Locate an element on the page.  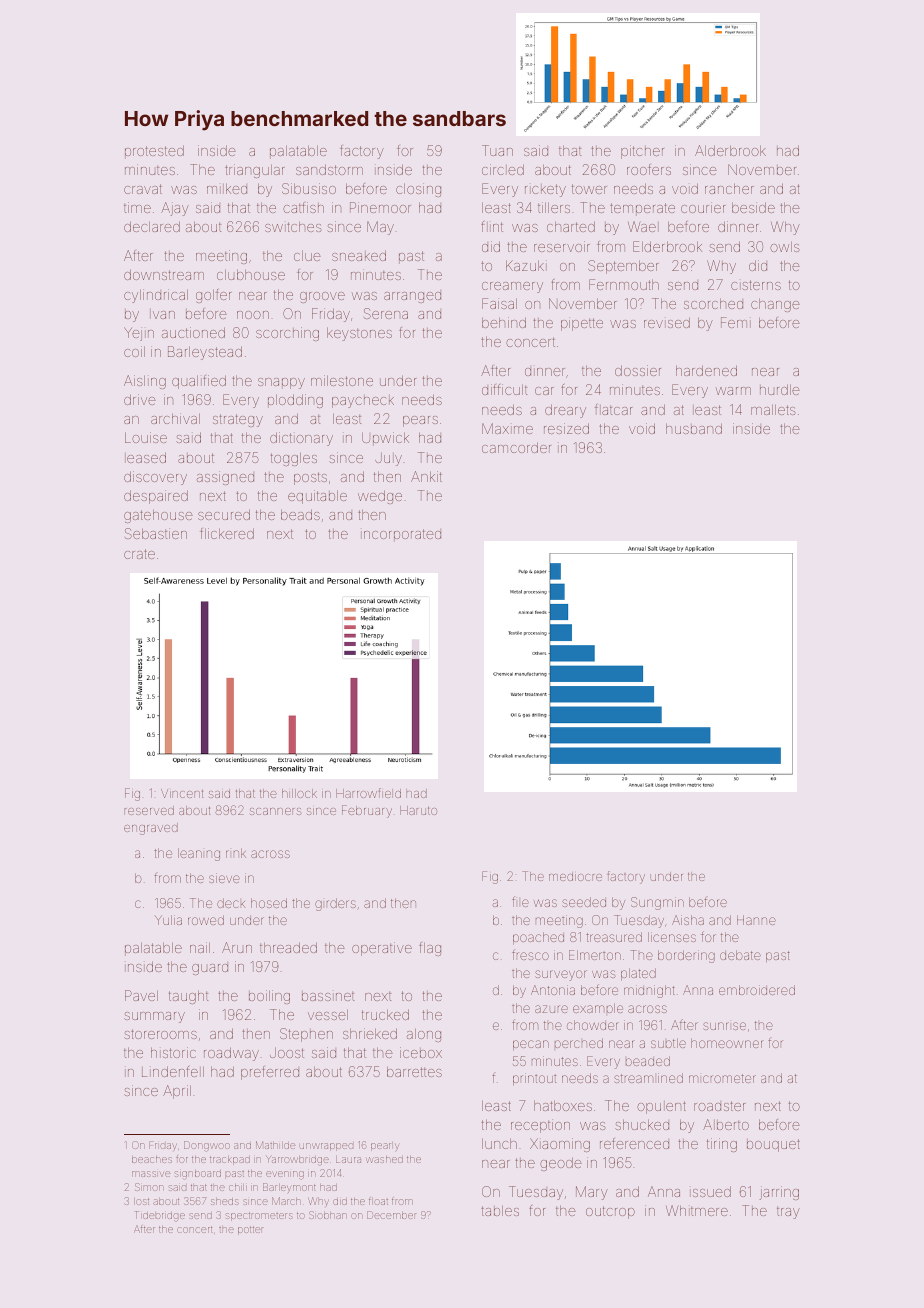
declared is located at coordinates (152, 226).
